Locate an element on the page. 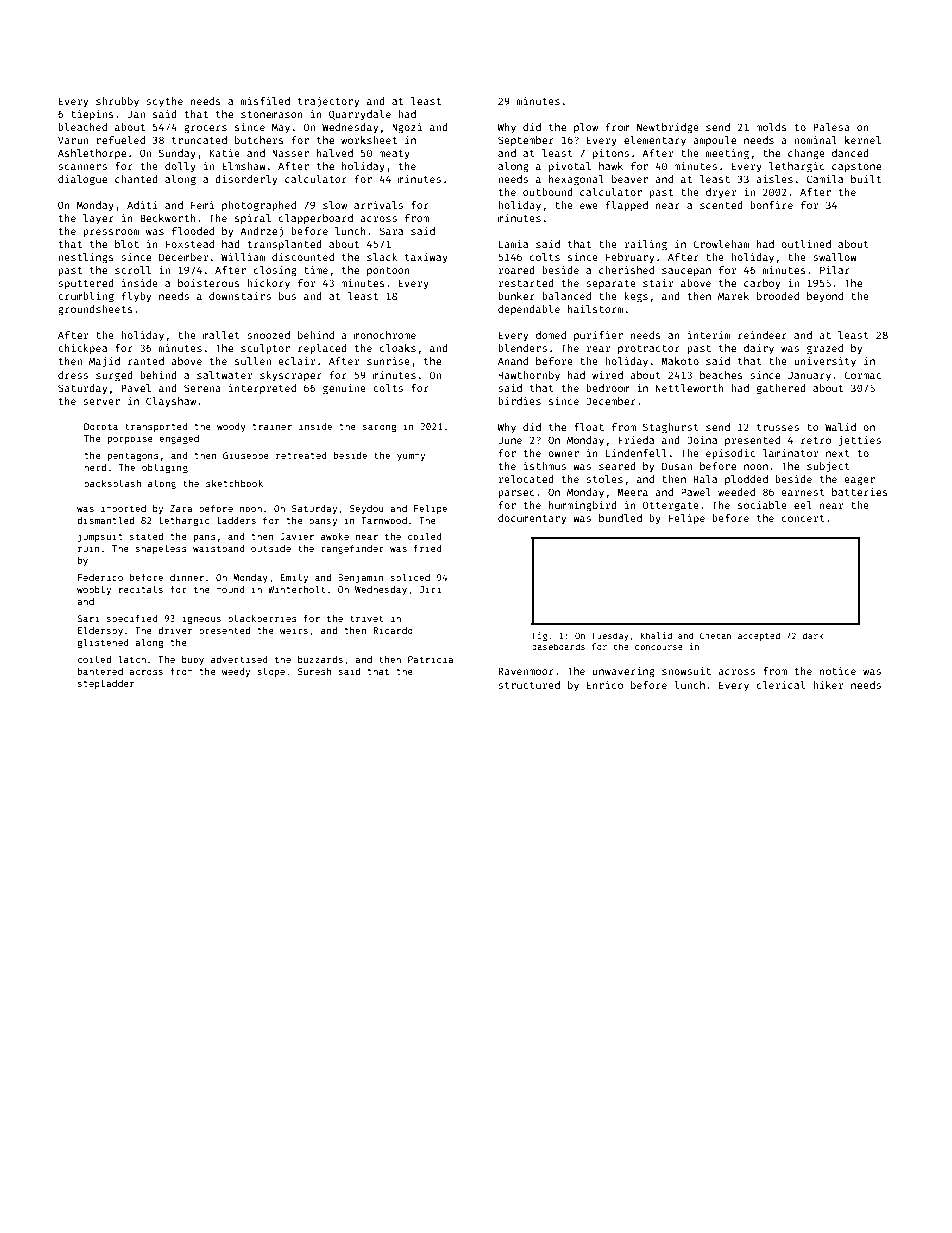  stepladder is located at coordinates (106, 684).
